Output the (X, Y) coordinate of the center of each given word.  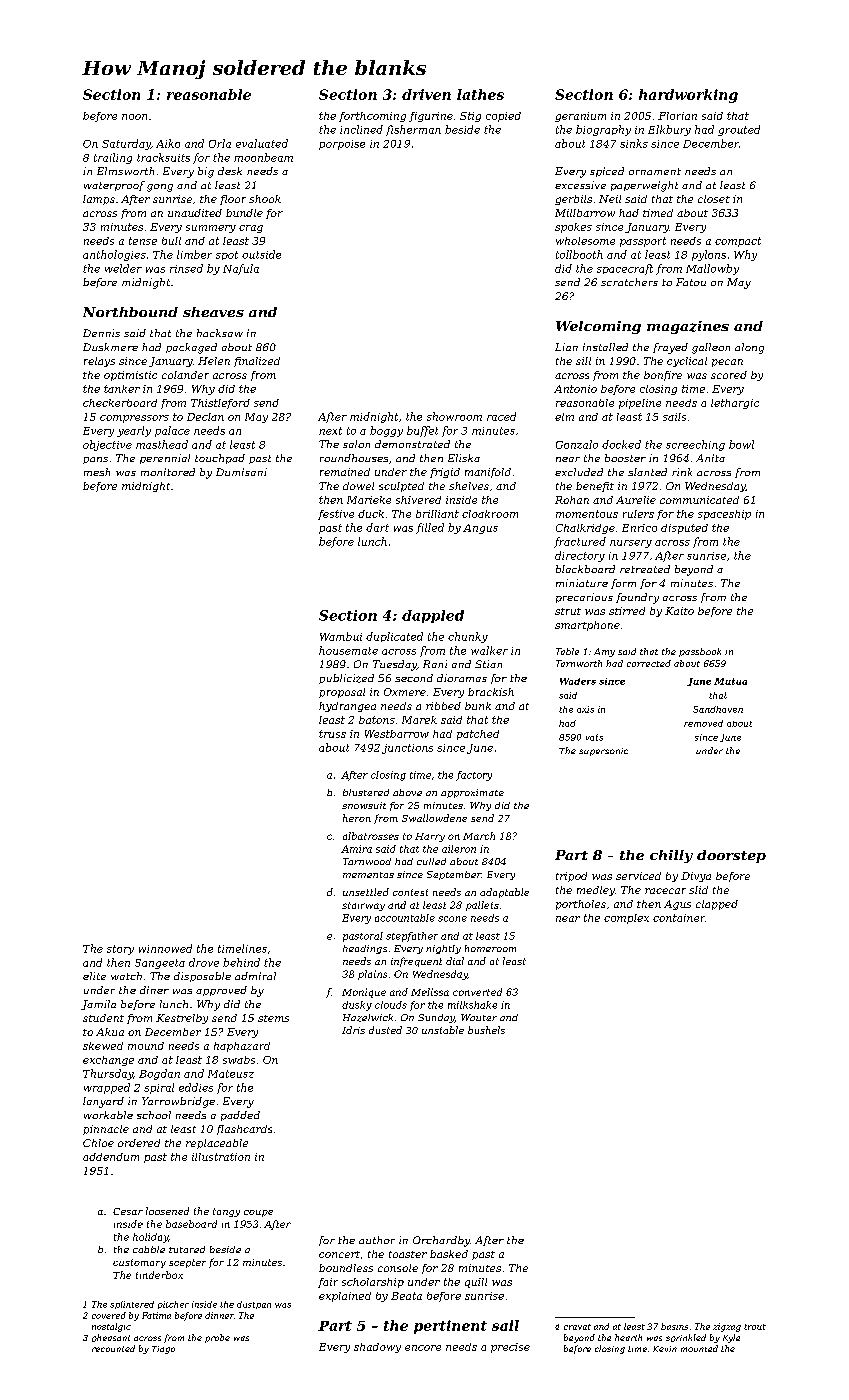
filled (430, 528)
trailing (113, 158)
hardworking (688, 96)
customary (139, 1263)
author (377, 1240)
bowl (741, 444)
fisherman (413, 130)
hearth (628, 1337)
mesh (97, 472)
